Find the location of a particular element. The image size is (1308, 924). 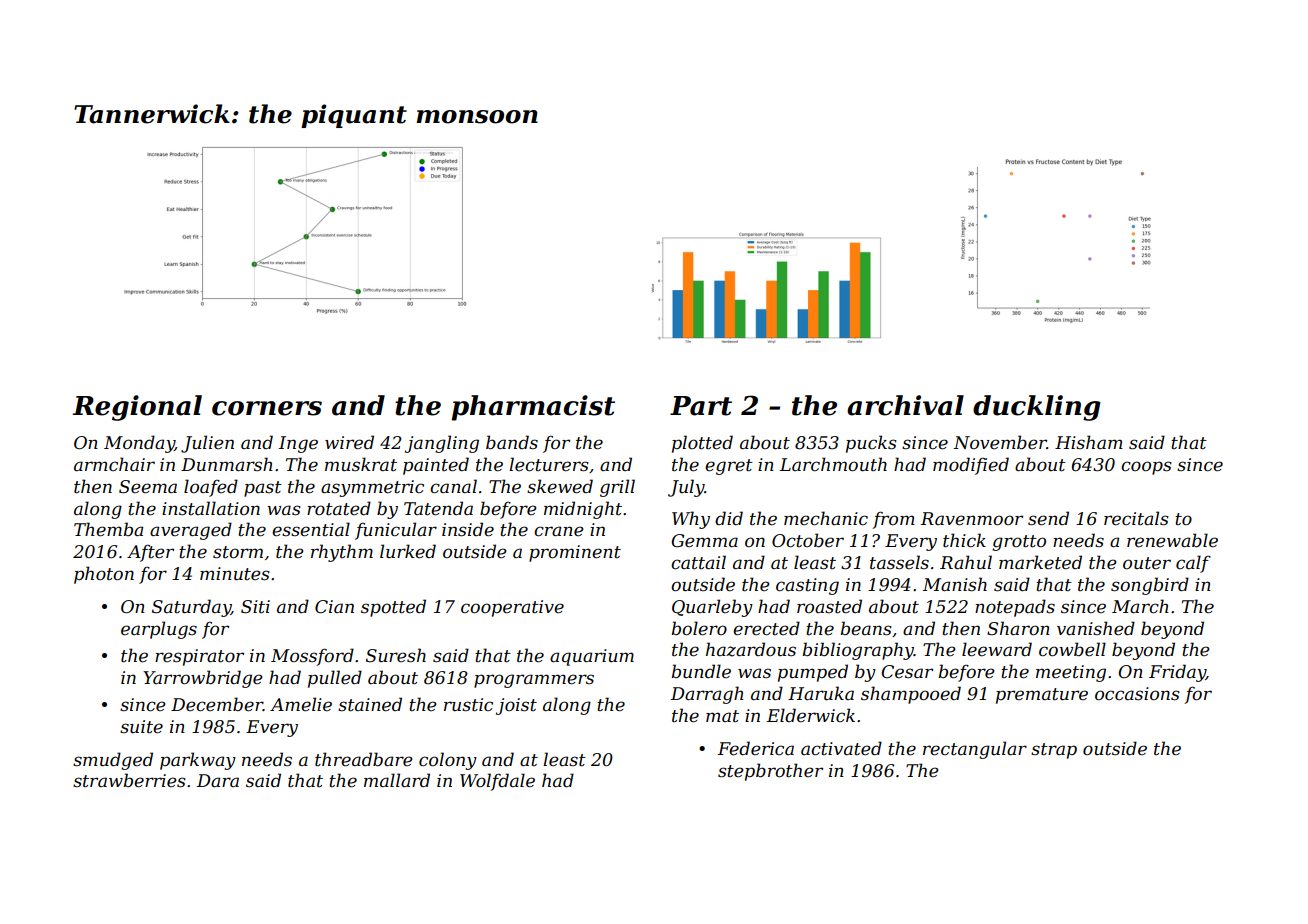

prominent is located at coordinates (575, 553).
